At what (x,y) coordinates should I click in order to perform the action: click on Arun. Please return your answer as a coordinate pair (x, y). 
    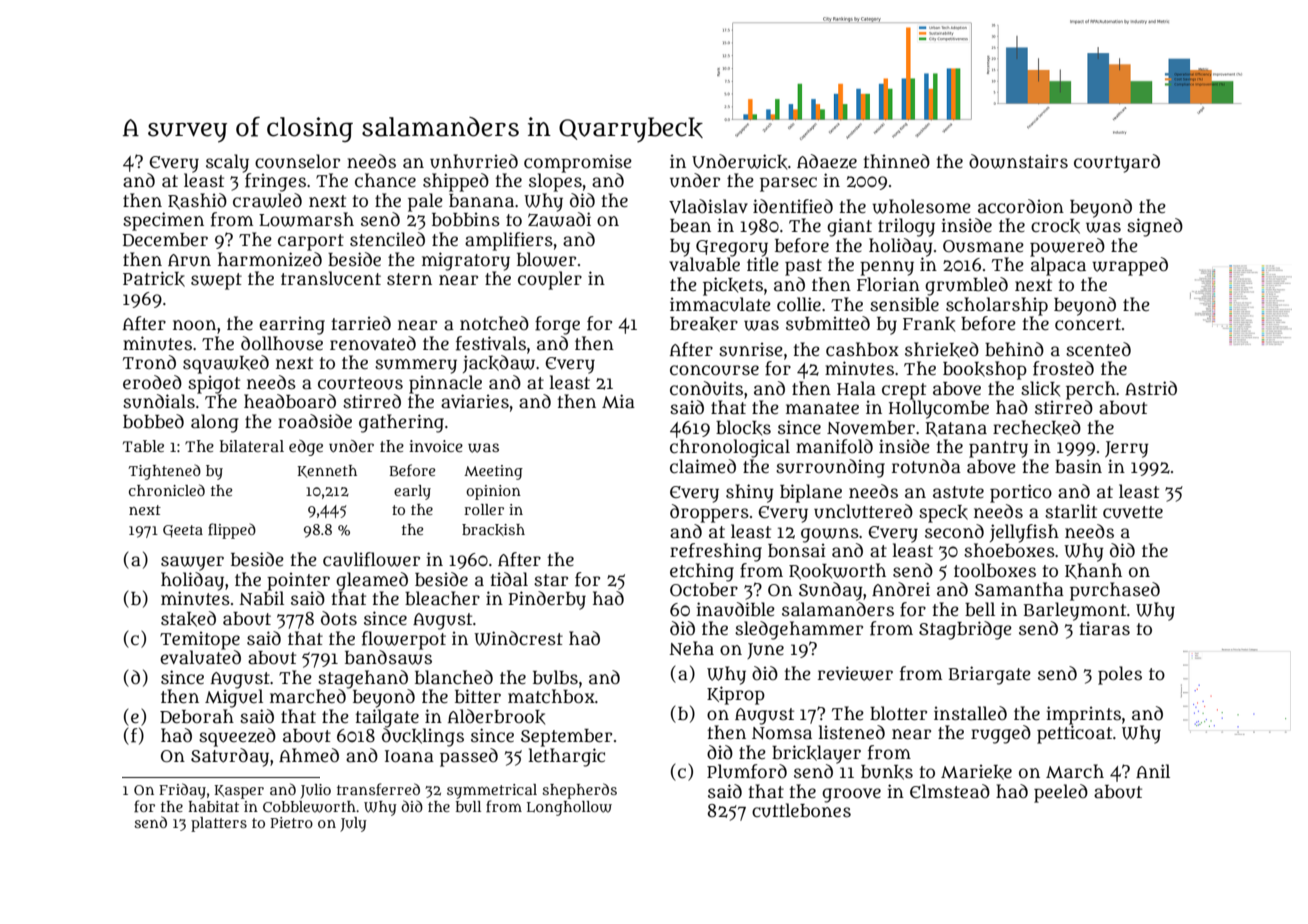
    Looking at the image, I should click on (189, 260).
